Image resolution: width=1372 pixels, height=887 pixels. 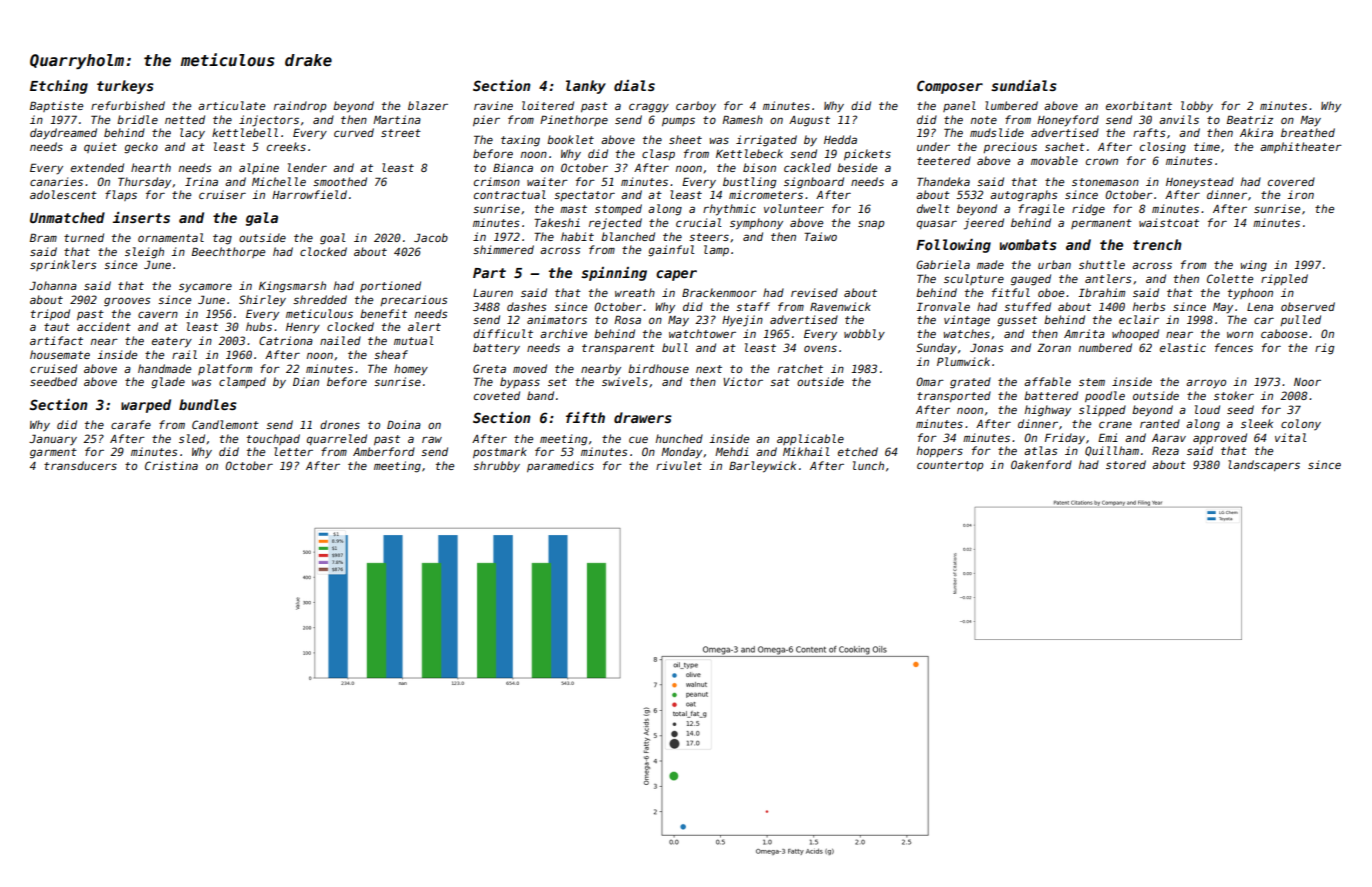 What do you see at coordinates (307, 167) in the screenshot?
I see `lender` at bounding box center [307, 167].
